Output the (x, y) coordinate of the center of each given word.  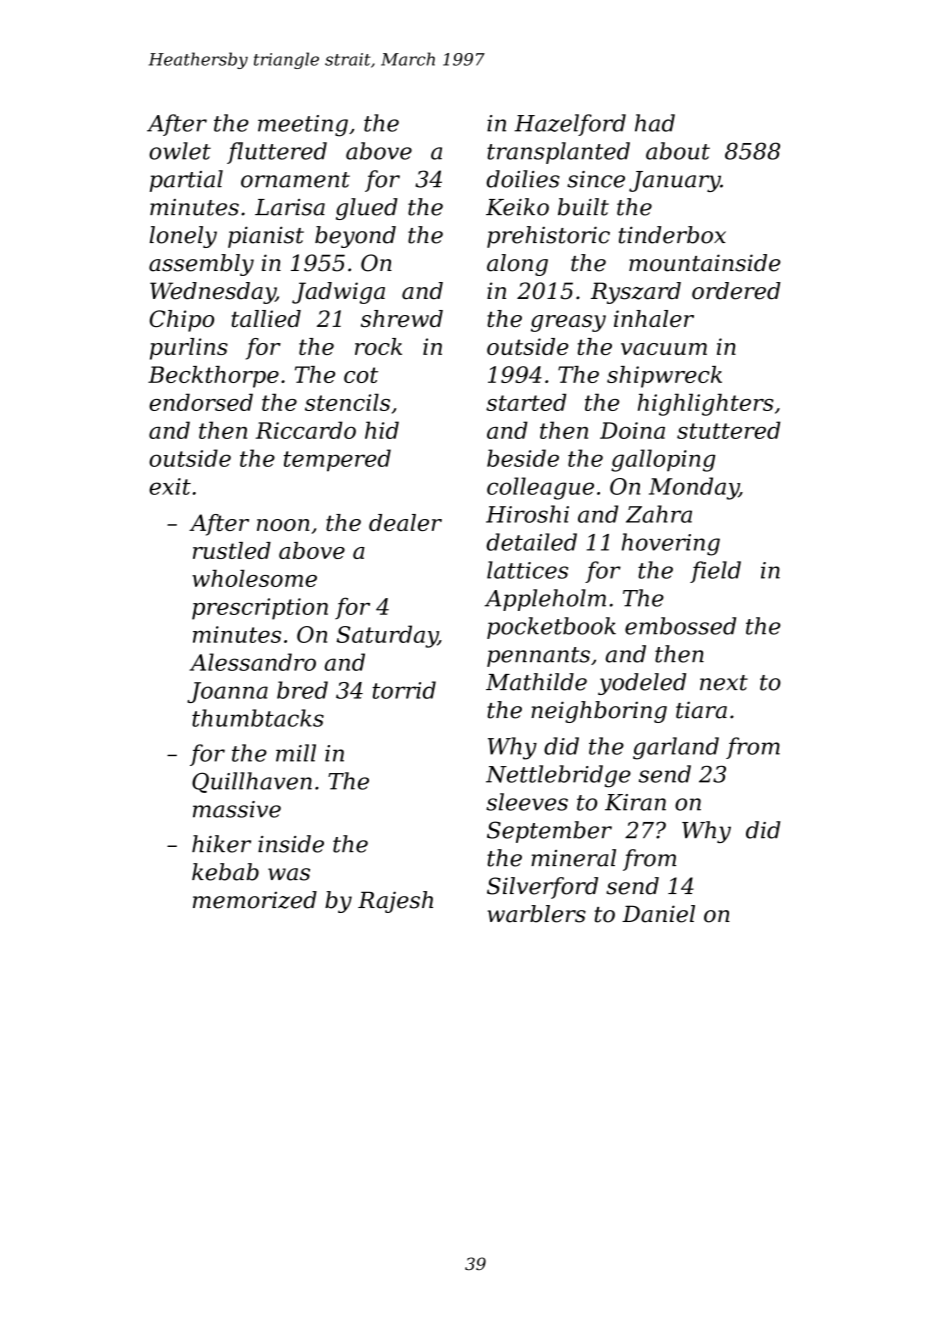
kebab (225, 872)
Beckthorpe (213, 377)
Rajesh (395, 902)
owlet (180, 151)
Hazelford (570, 125)
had (655, 123)
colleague (540, 488)
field (715, 572)
